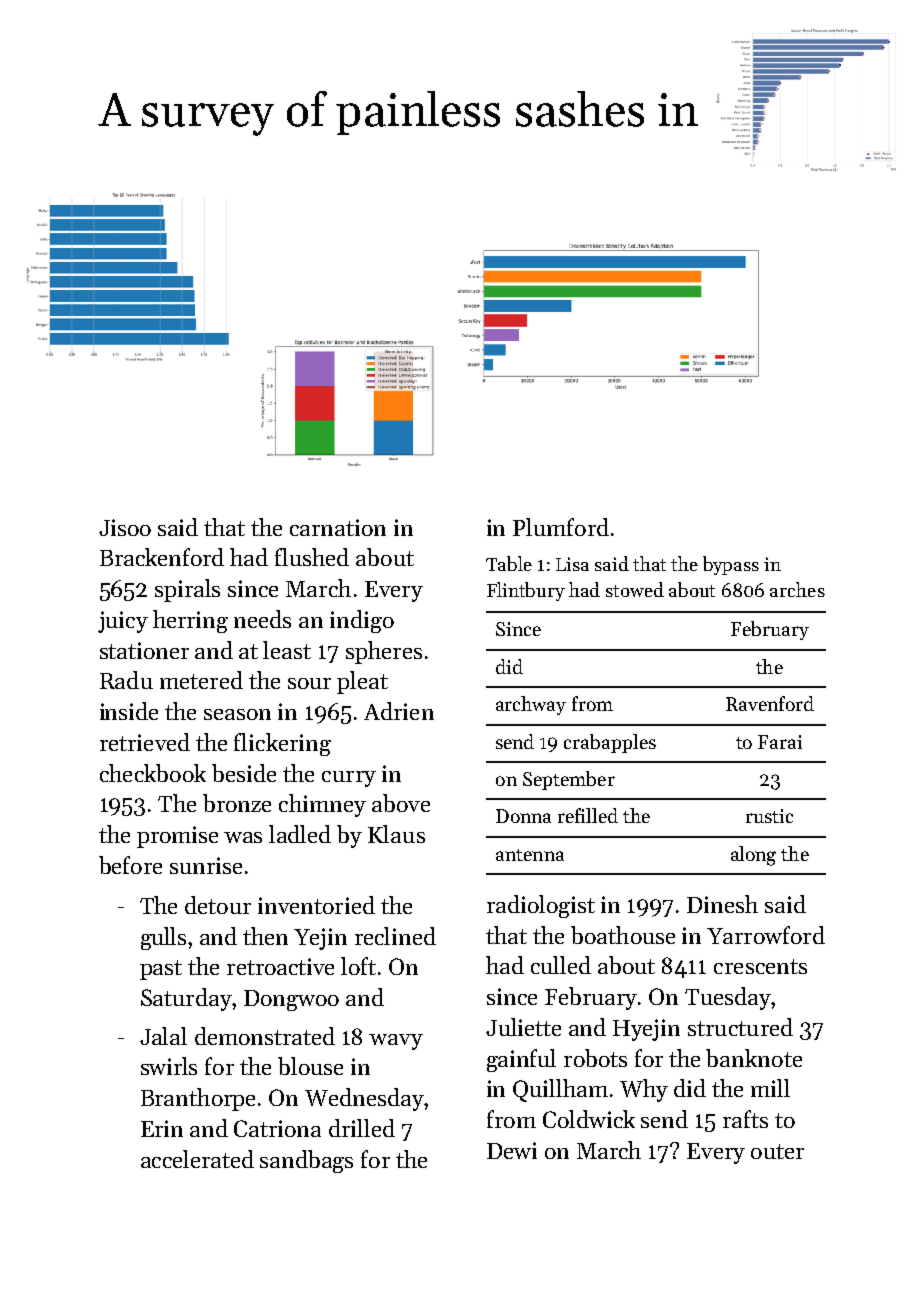  What do you see at coordinates (163, 938) in the screenshot?
I see `gulls` at bounding box center [163, 938].
